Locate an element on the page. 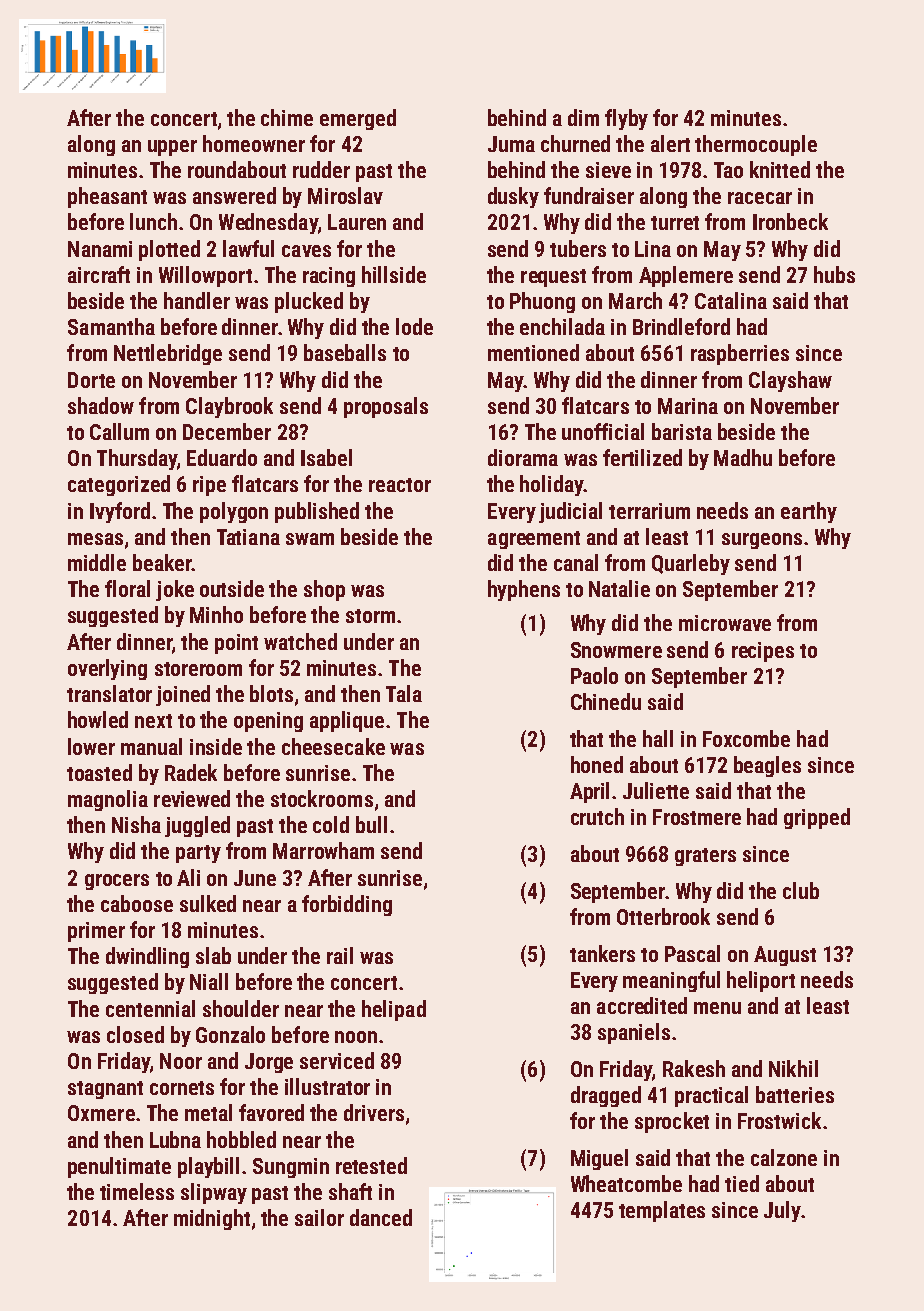 The image size is (924, 1311). retested is located at coordinates (371, 1165).
